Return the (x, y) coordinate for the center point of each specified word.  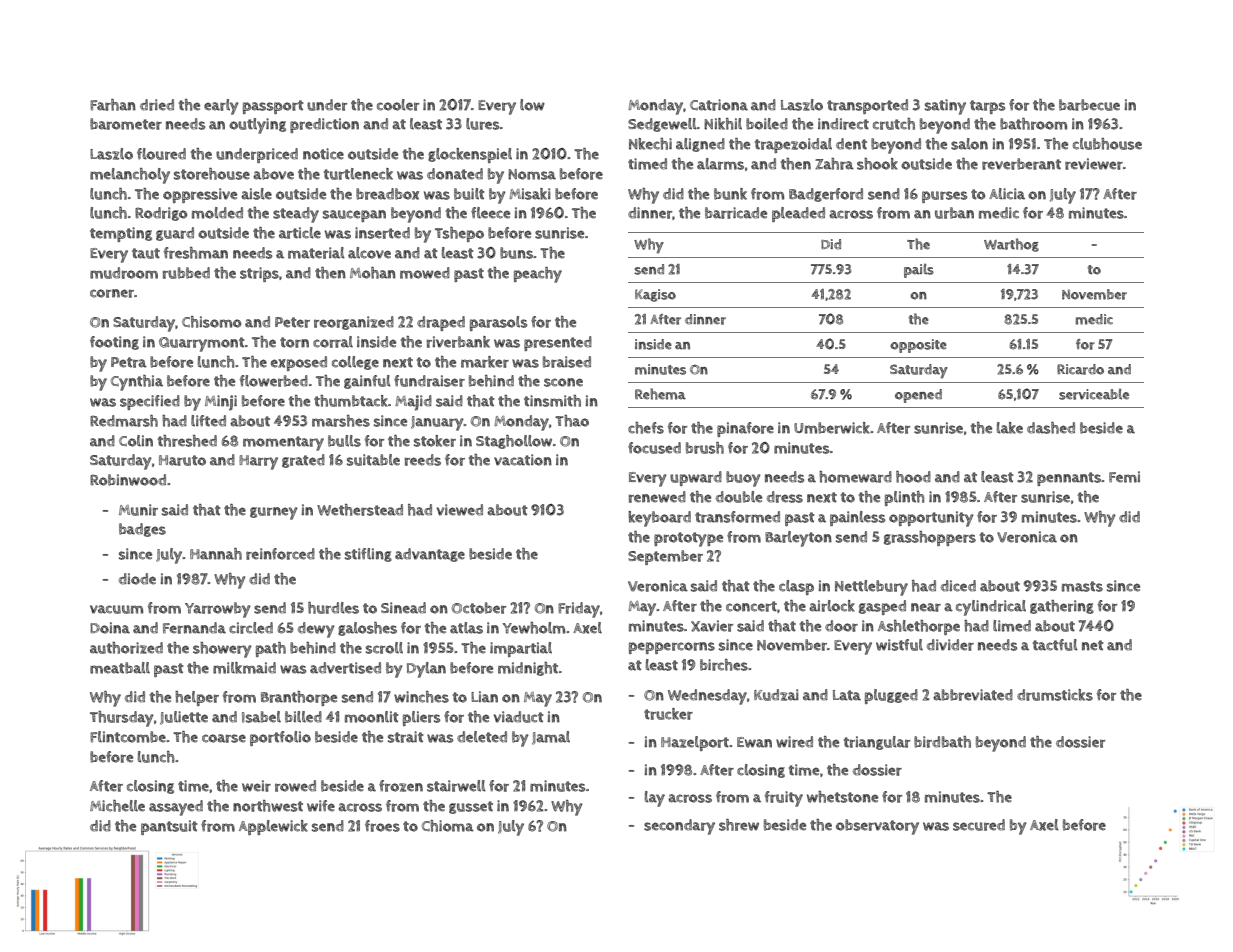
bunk (730, 194)
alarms (720, 164)
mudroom (124, 273)
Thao (572, 421)
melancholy (130, 176)
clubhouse (1107, 144)
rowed (295, 786)
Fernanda (194, 628)
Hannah (216, 554)
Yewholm (533, 628)
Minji (221, 403)
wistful (899, 645)
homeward (855, 477)
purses (944, 197)
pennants (1069, 479)
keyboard (659, 519)
